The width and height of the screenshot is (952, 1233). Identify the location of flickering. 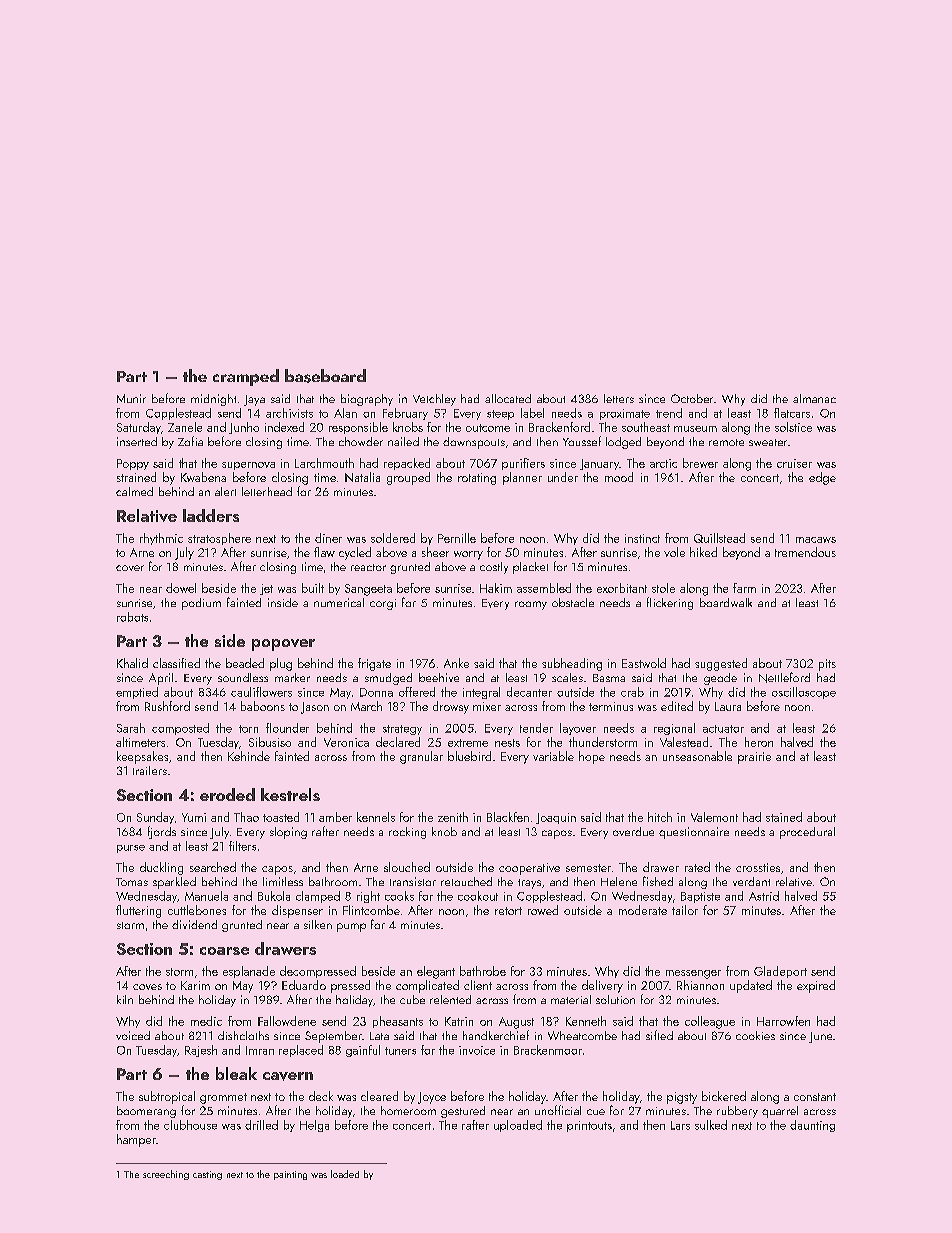
(670, 603).
